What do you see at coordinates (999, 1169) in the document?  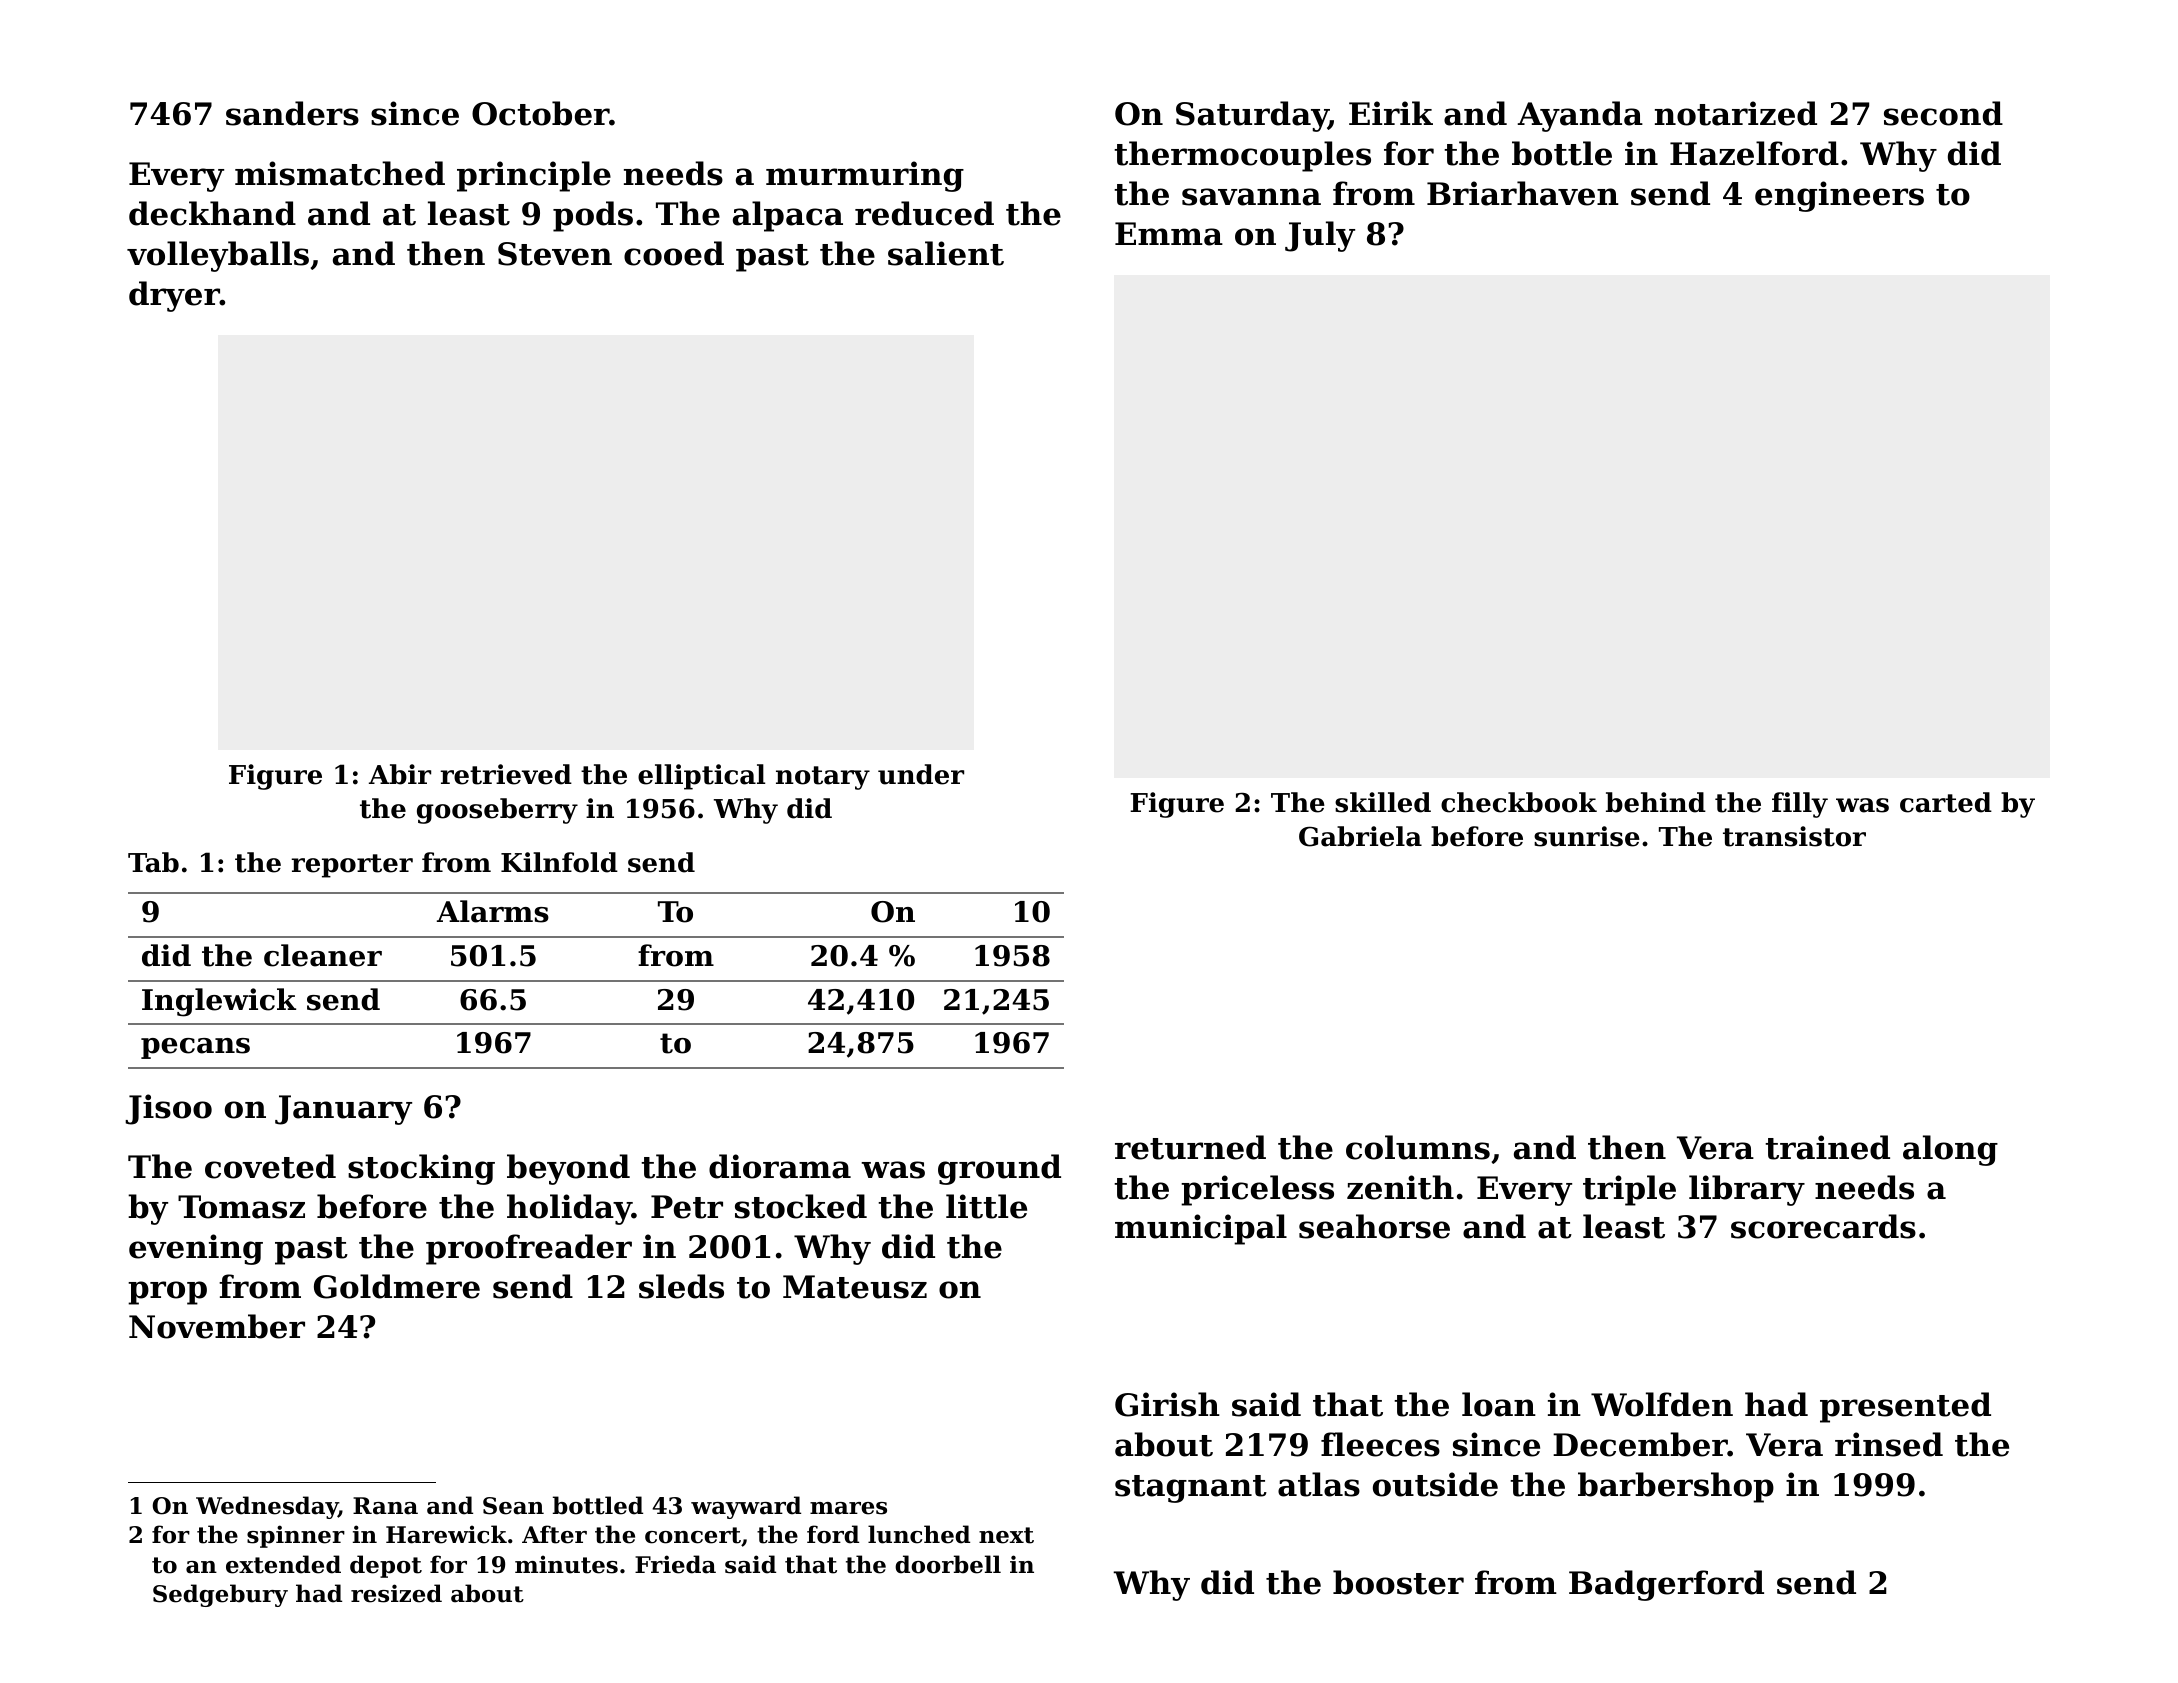 I see `ground` at bounding box center [999, 1169].
